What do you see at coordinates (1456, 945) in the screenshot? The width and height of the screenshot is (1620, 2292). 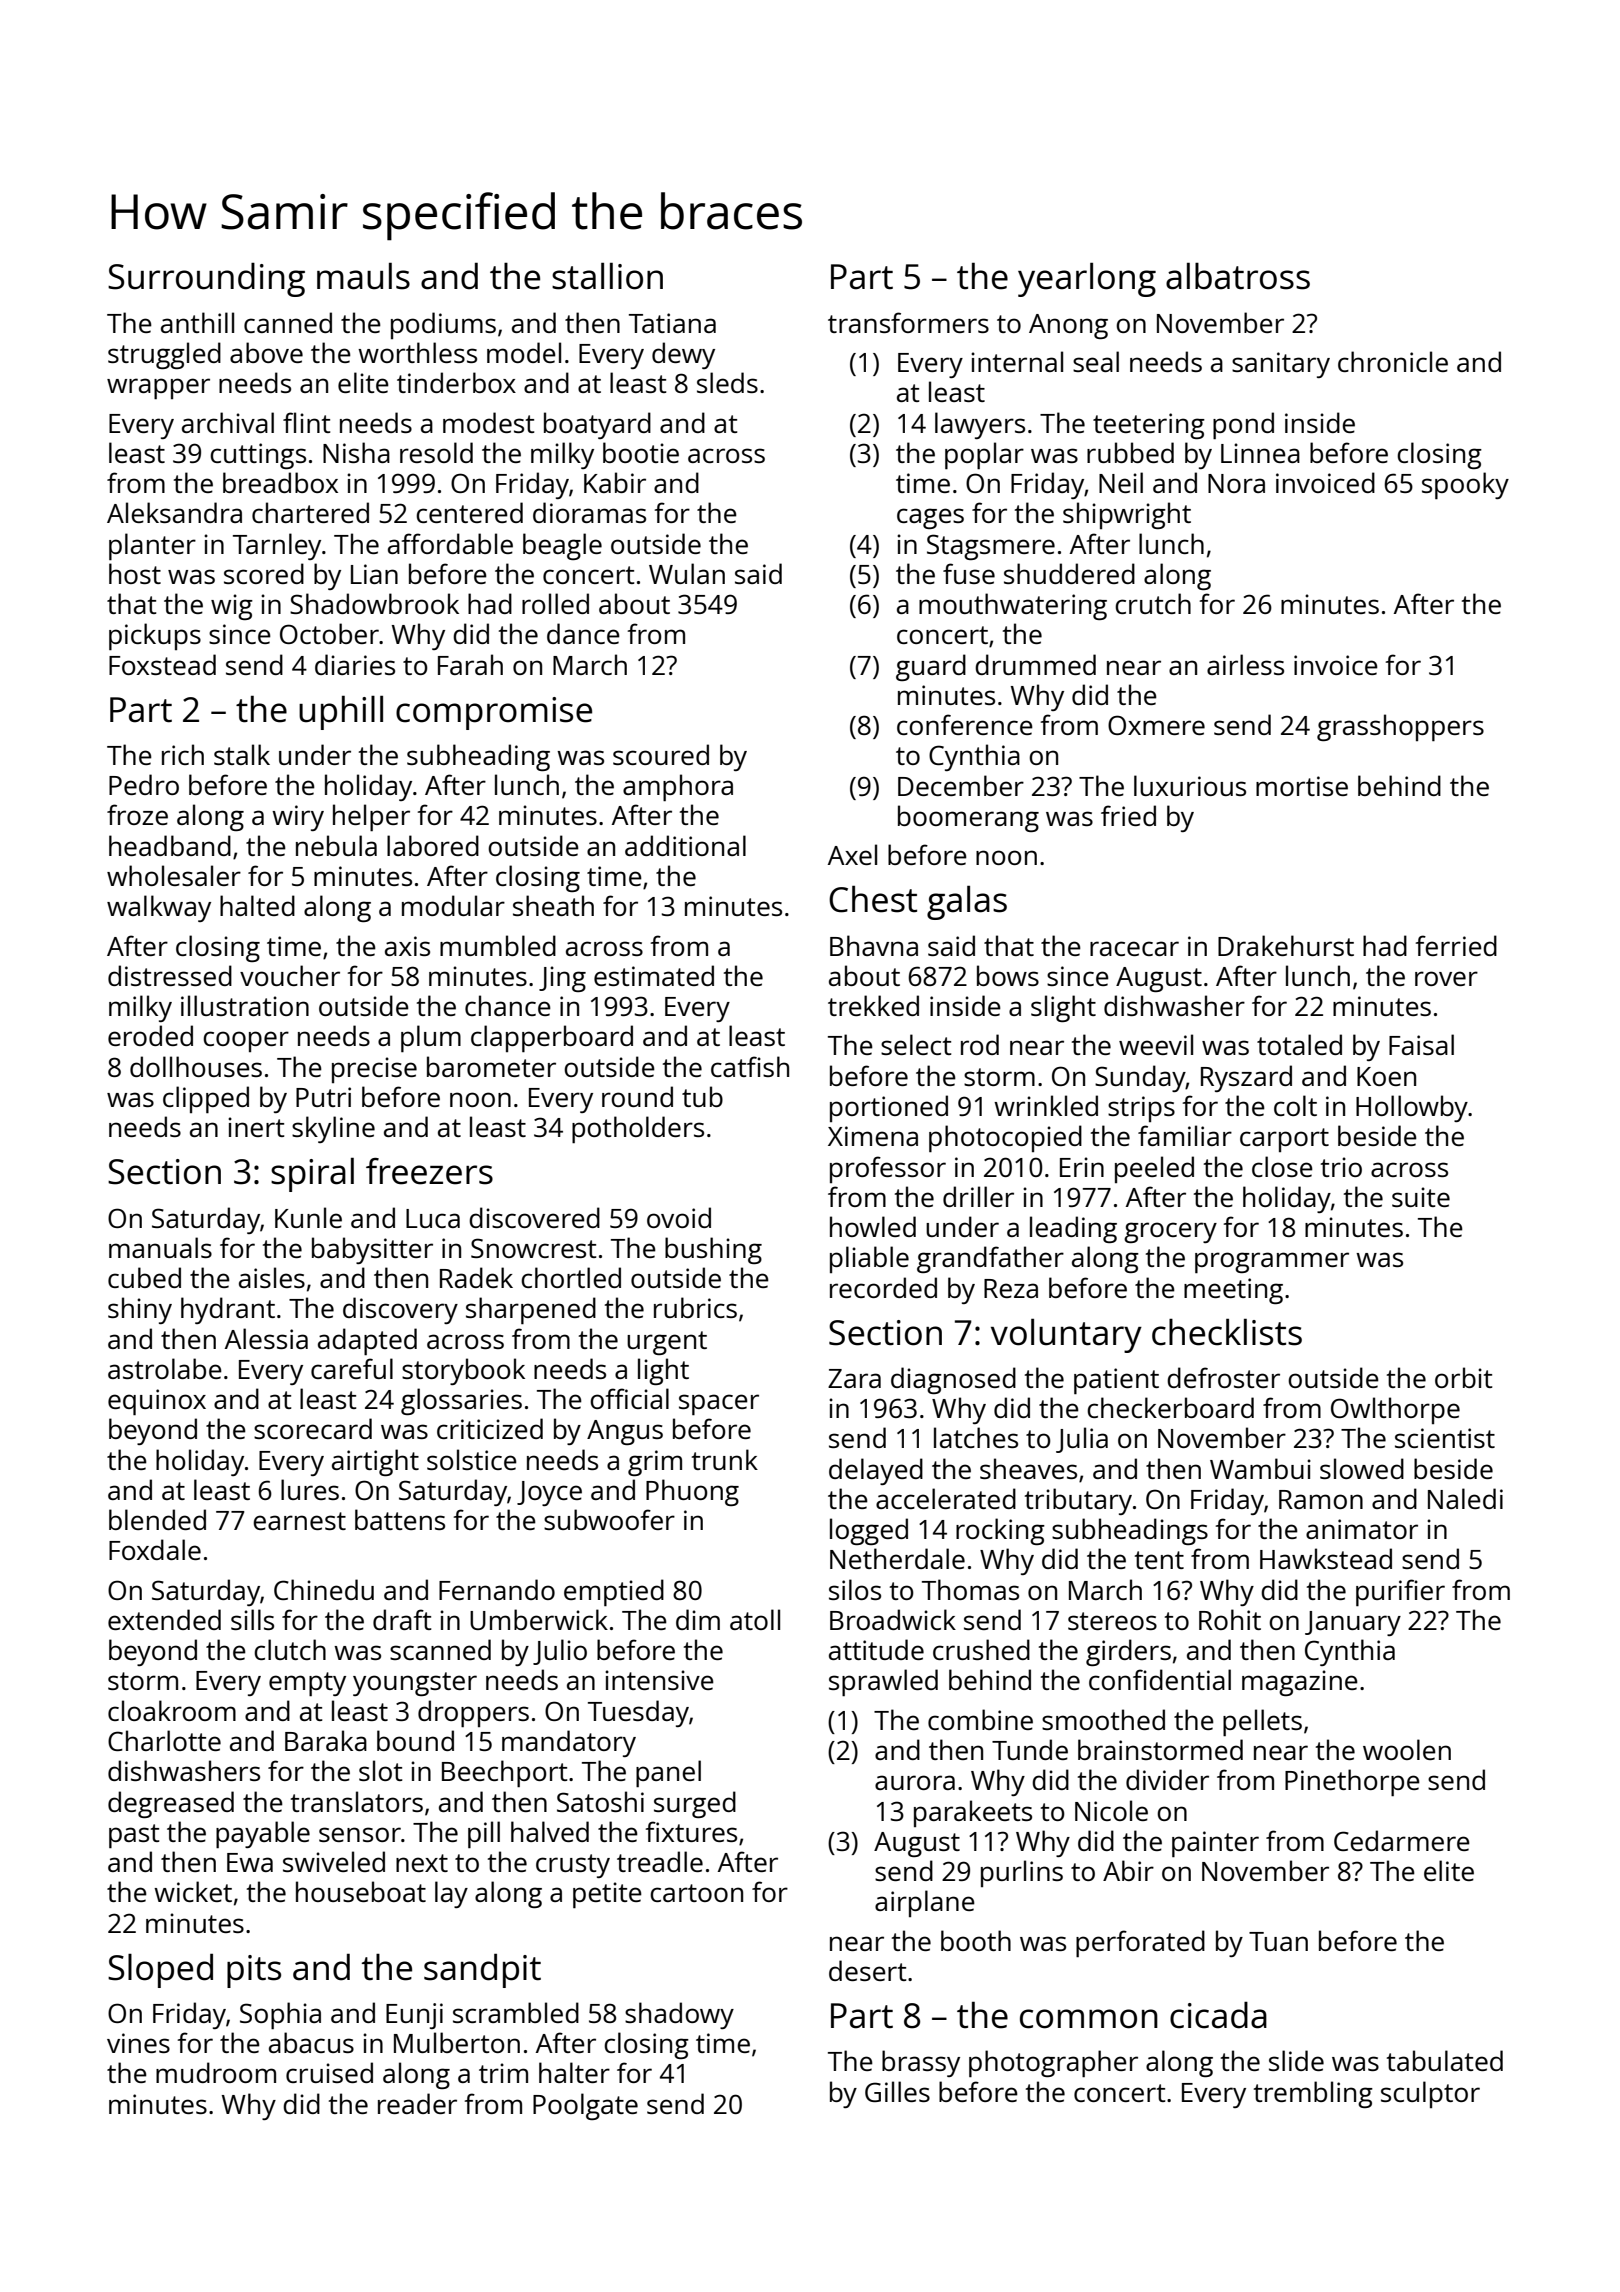 I see `ferried` at bounding box center [1456, 945].
